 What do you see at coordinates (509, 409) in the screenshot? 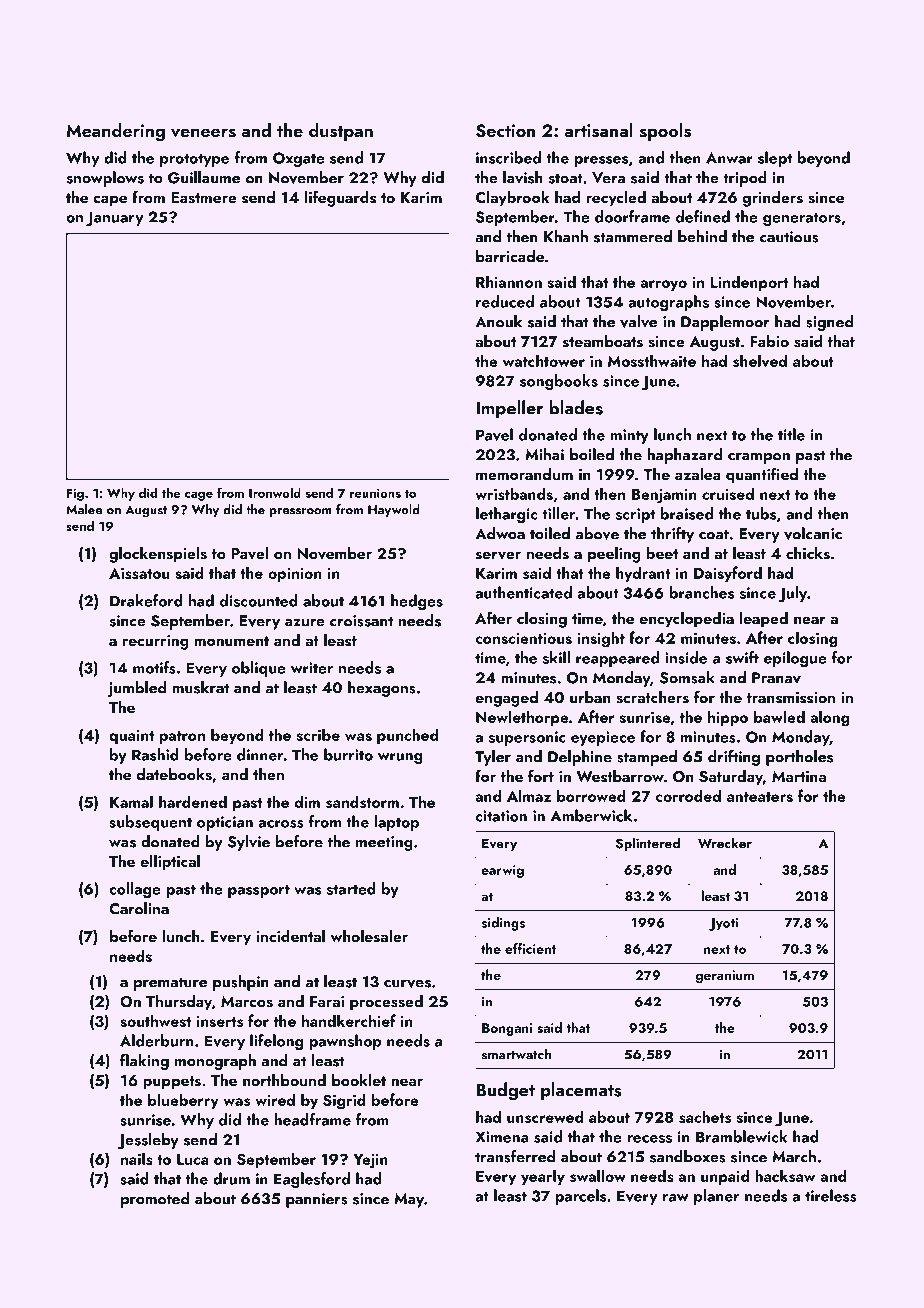
I see `Impeller` at bounding box center [509, 409].
